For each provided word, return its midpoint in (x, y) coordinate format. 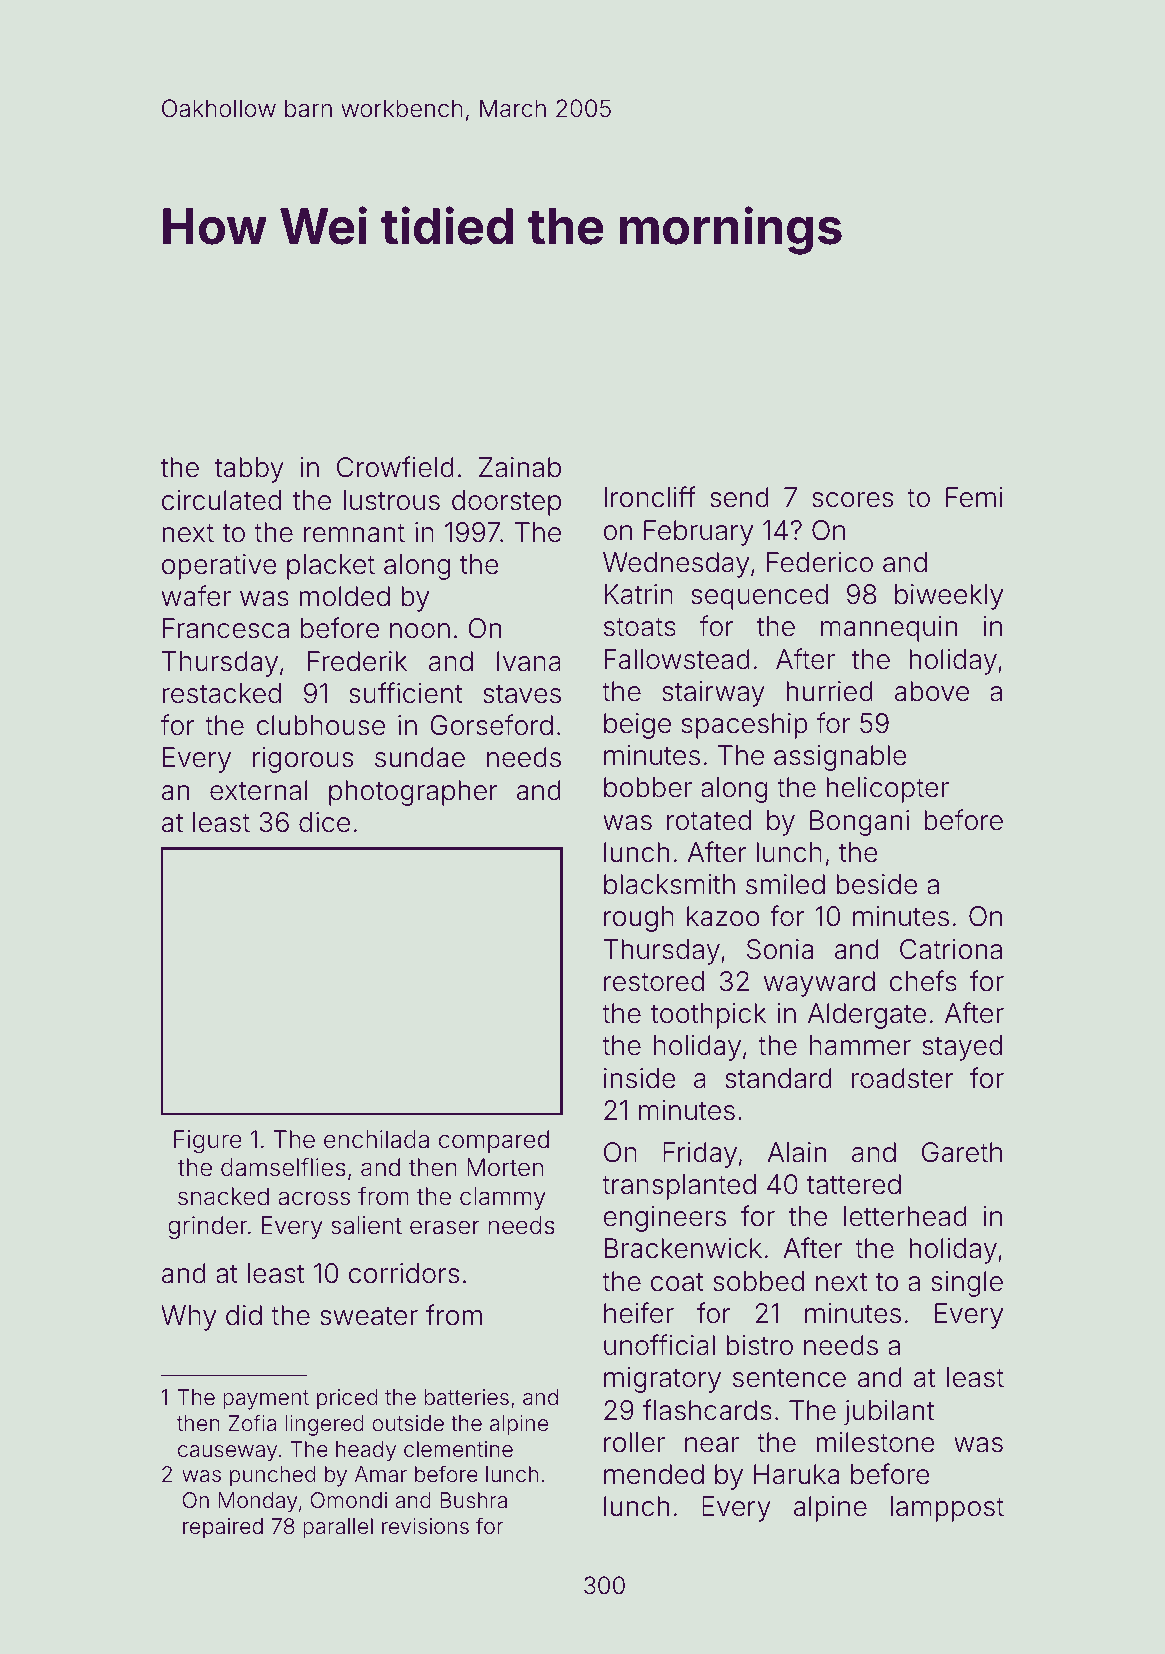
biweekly (949, 597)
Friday (700, 1155)
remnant (354, 533)
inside (640, 1078)
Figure (208, 1141)
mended (654, 1474)
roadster (902, 1078)
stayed (962, 1048)
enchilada (376, 1139)
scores (852, 500)
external (259, 790)
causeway (227, 1453)
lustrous (392, 500)
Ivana (529, 661)
